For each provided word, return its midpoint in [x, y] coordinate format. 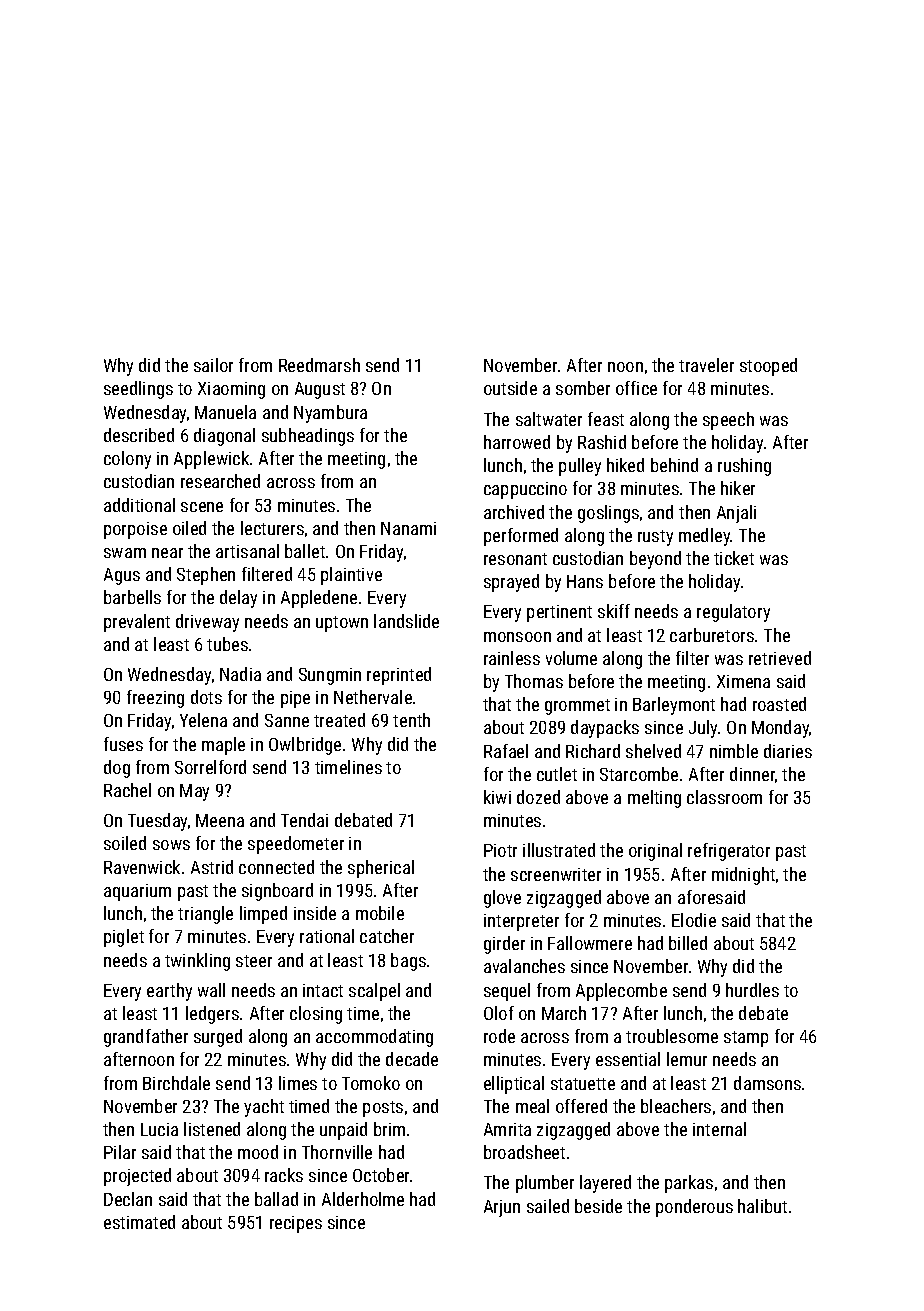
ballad [276, 1199]
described [139, 435]
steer [254, 961]
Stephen [206, 576]
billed [688, 943]
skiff [614, 611]
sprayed [511, 583]
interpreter [521, 922]
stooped [768, 367]
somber [583, 388]
